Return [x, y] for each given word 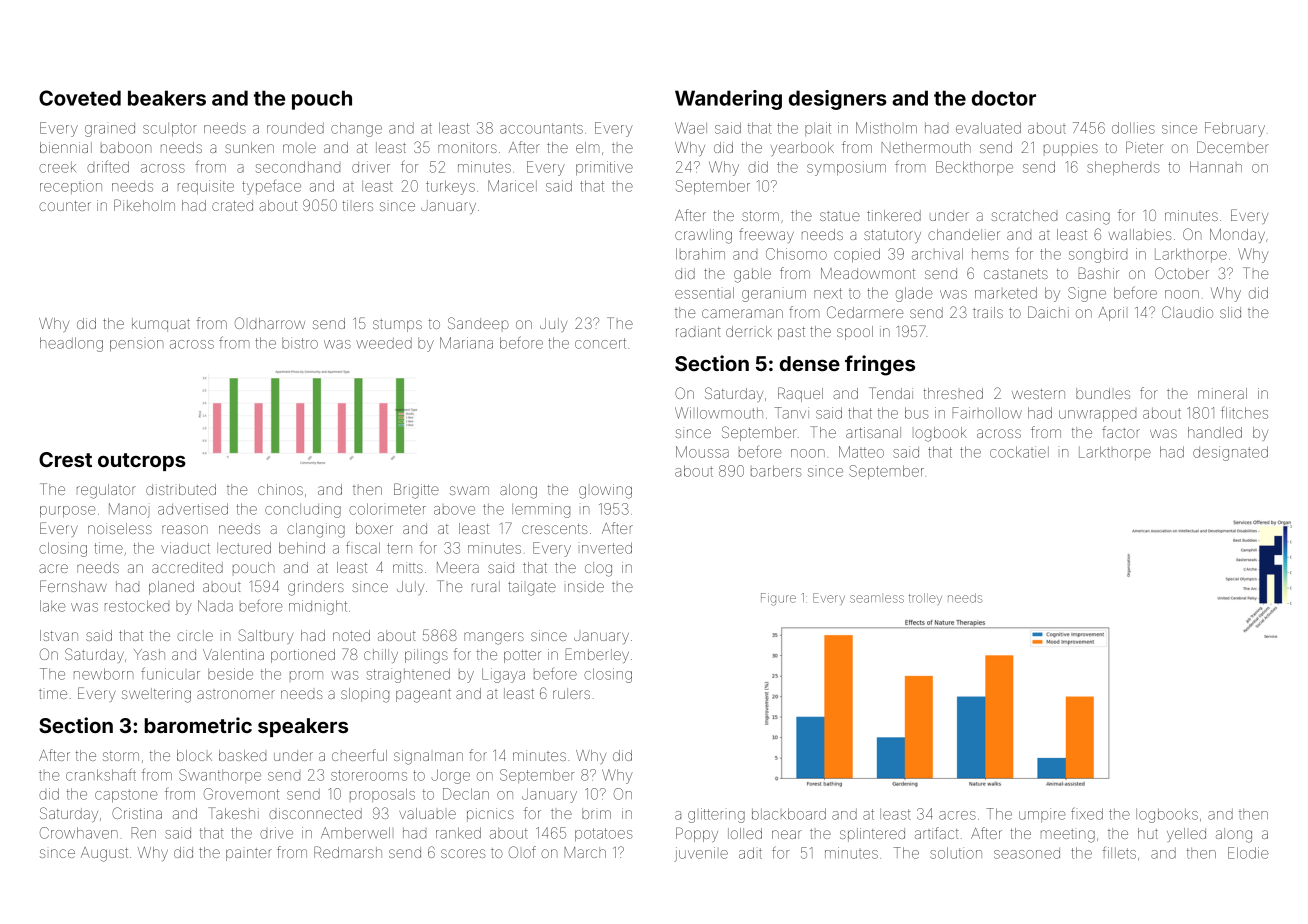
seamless [877, 599]
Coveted [80, 98]
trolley [925, 599]
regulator [106, 491]
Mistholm [886, 128]
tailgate [532, 588]
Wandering [728, 100]
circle [195, 635]
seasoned [1027, 853]
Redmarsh [348, 852]
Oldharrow [270, 323]
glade [914, 294]
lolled [745, 833]
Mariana [466, 343]
